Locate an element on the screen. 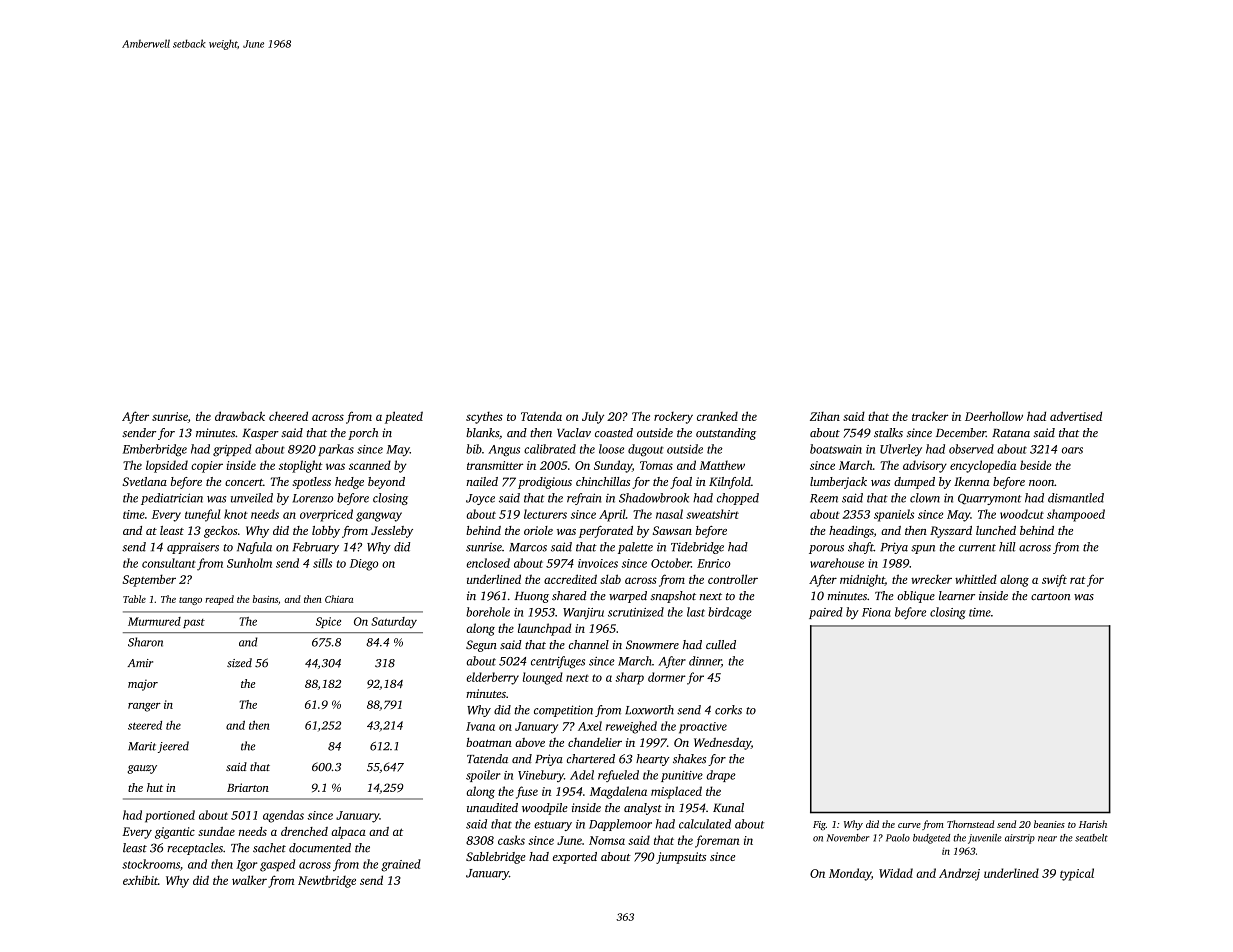 The image size is (1233, 952). steered is located at coordinates (145, 725).
